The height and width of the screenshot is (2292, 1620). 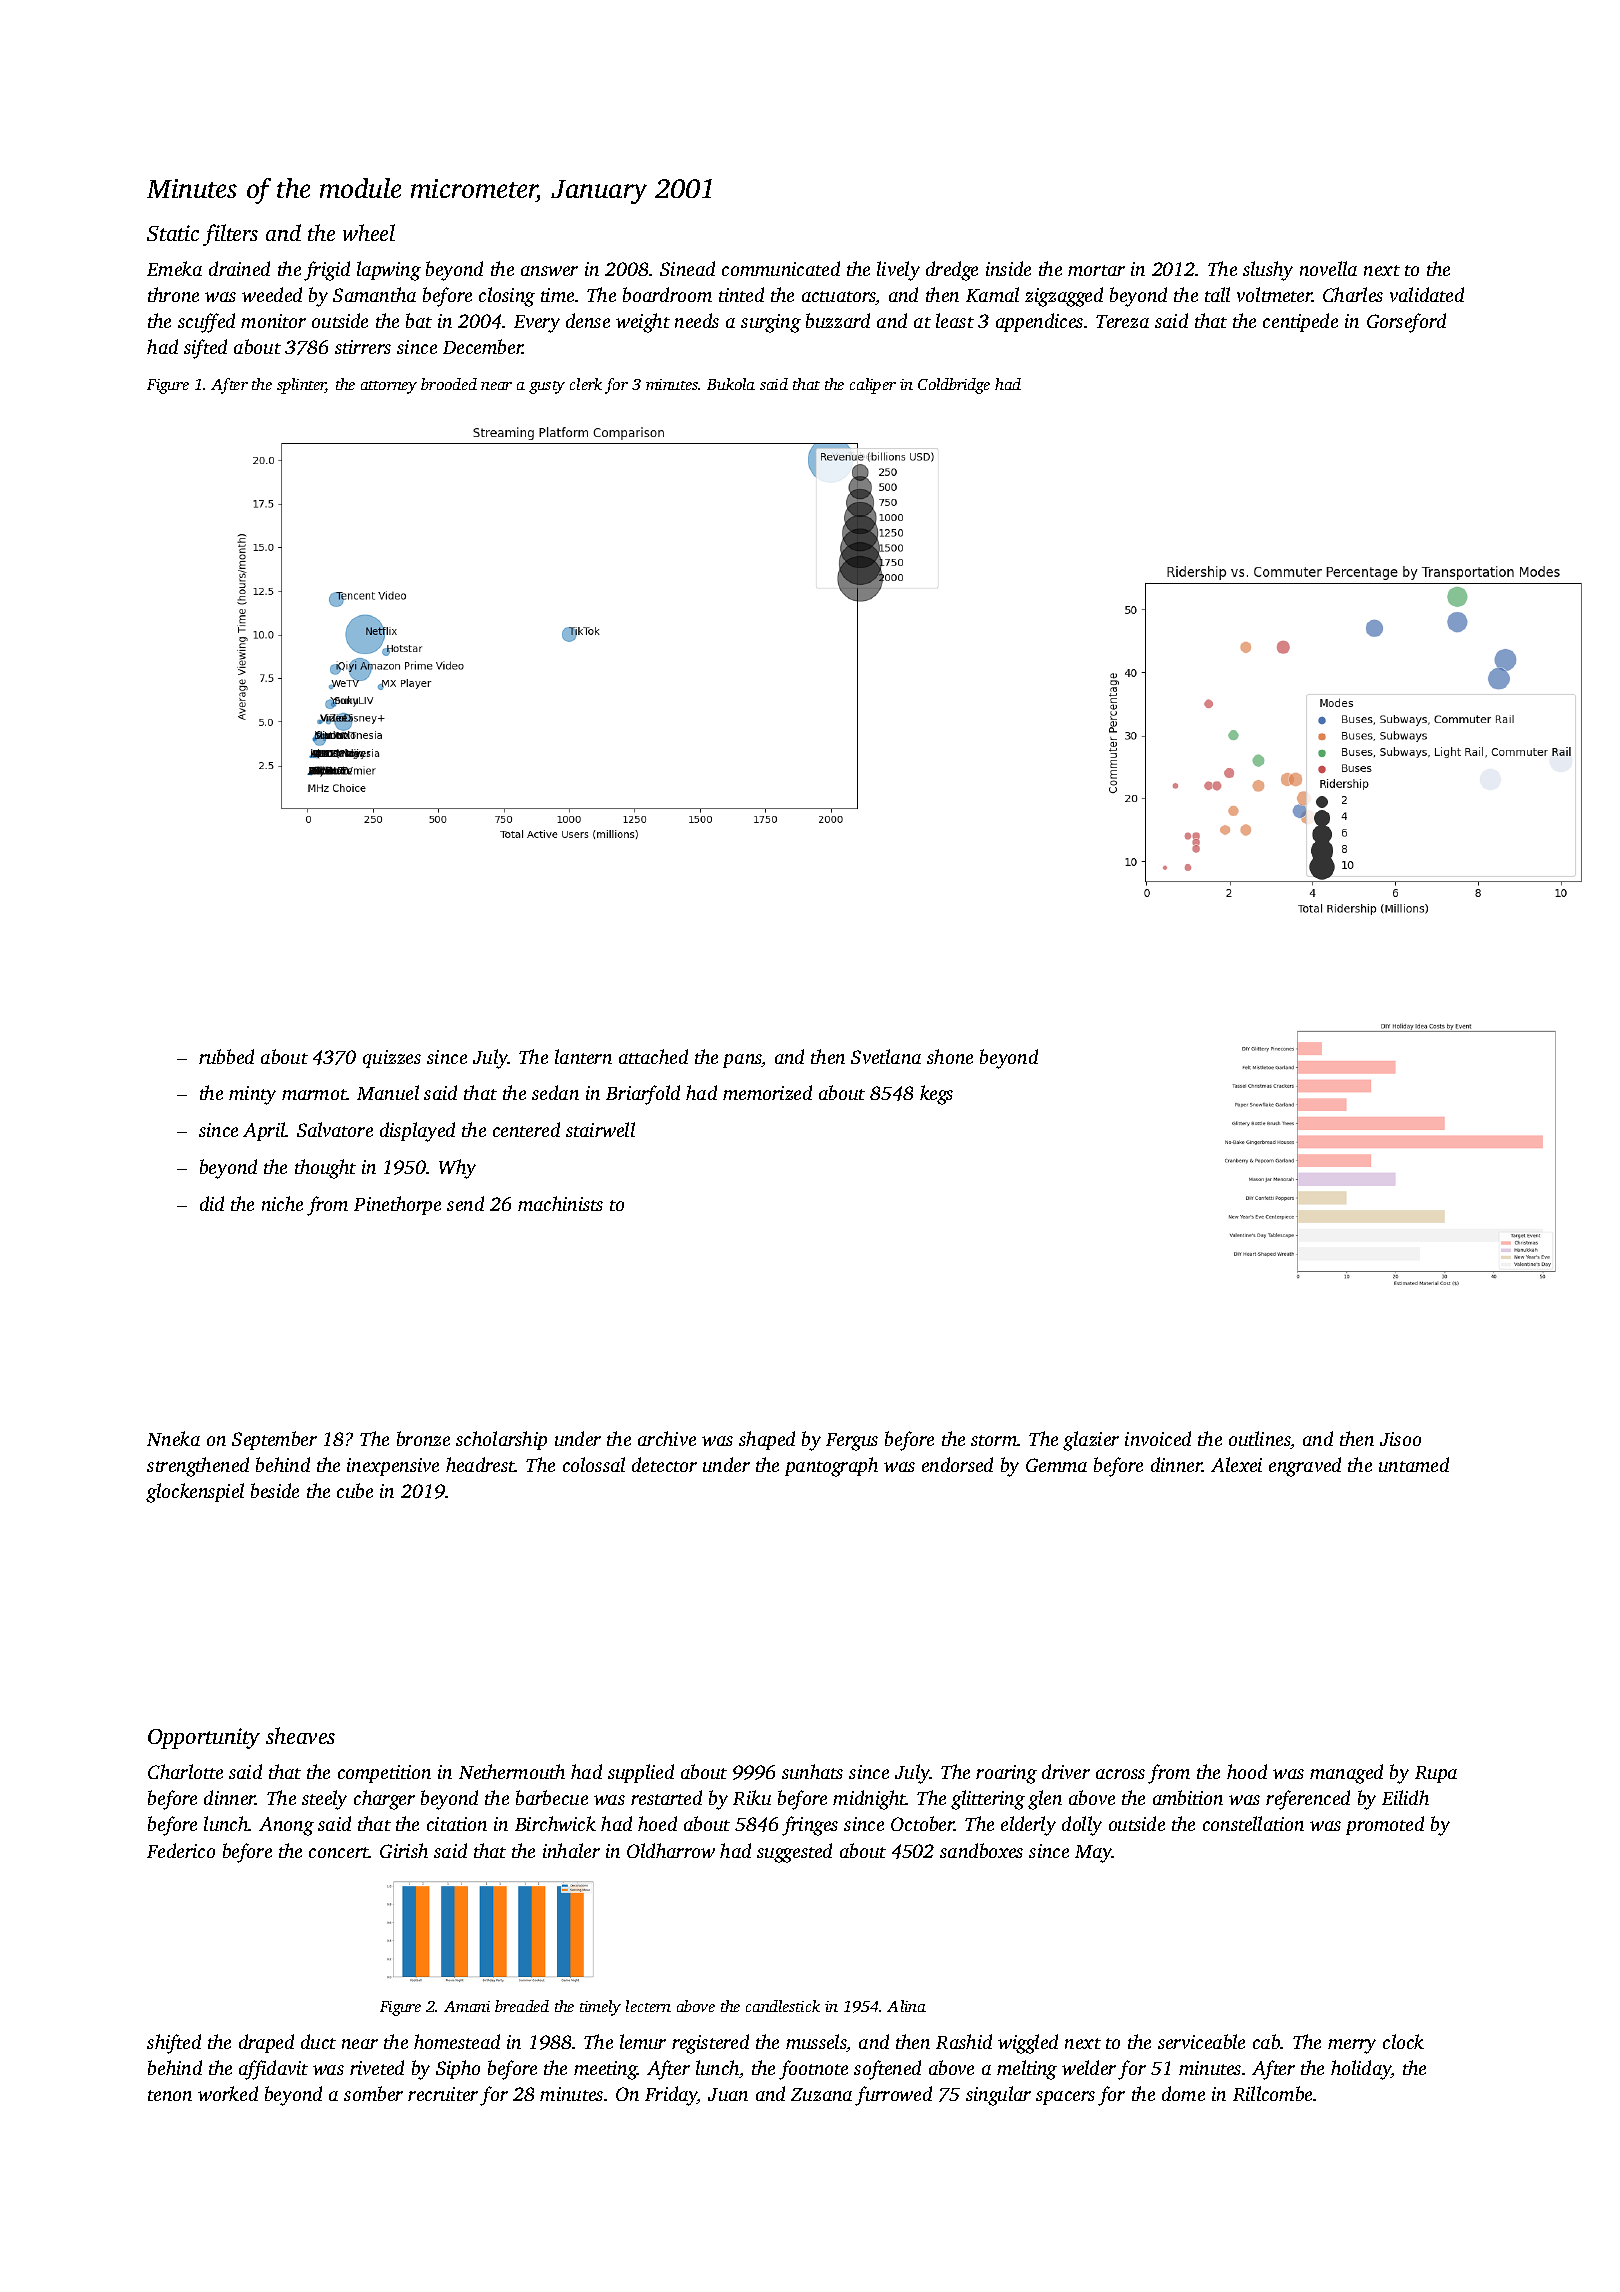 What do you see at coordinates (1268, 271) in the screenshot?
I see `slushy` at bounding box center [1268, 271].
